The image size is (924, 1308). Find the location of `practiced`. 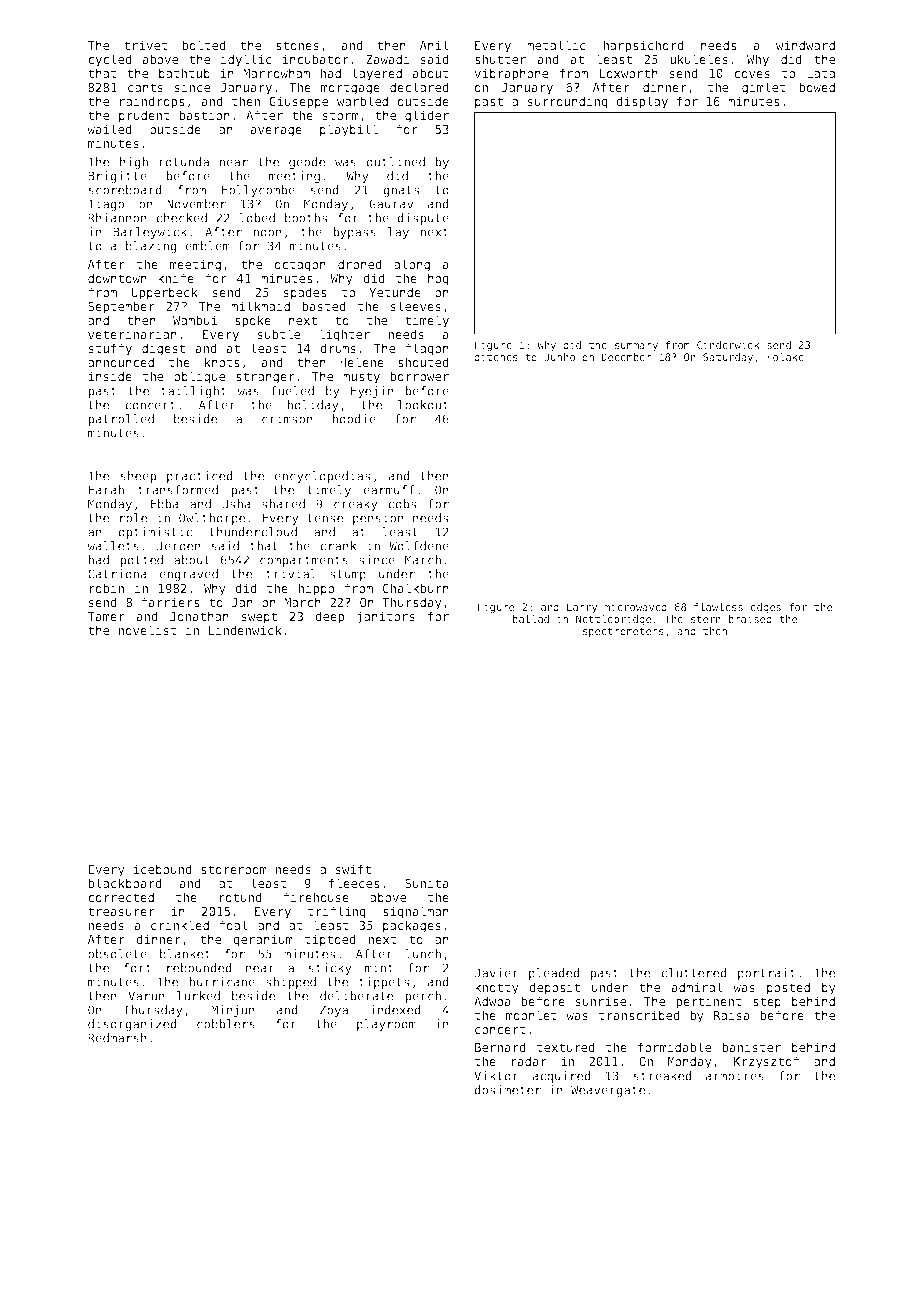

practiced is located at coordinates (200, 477).
